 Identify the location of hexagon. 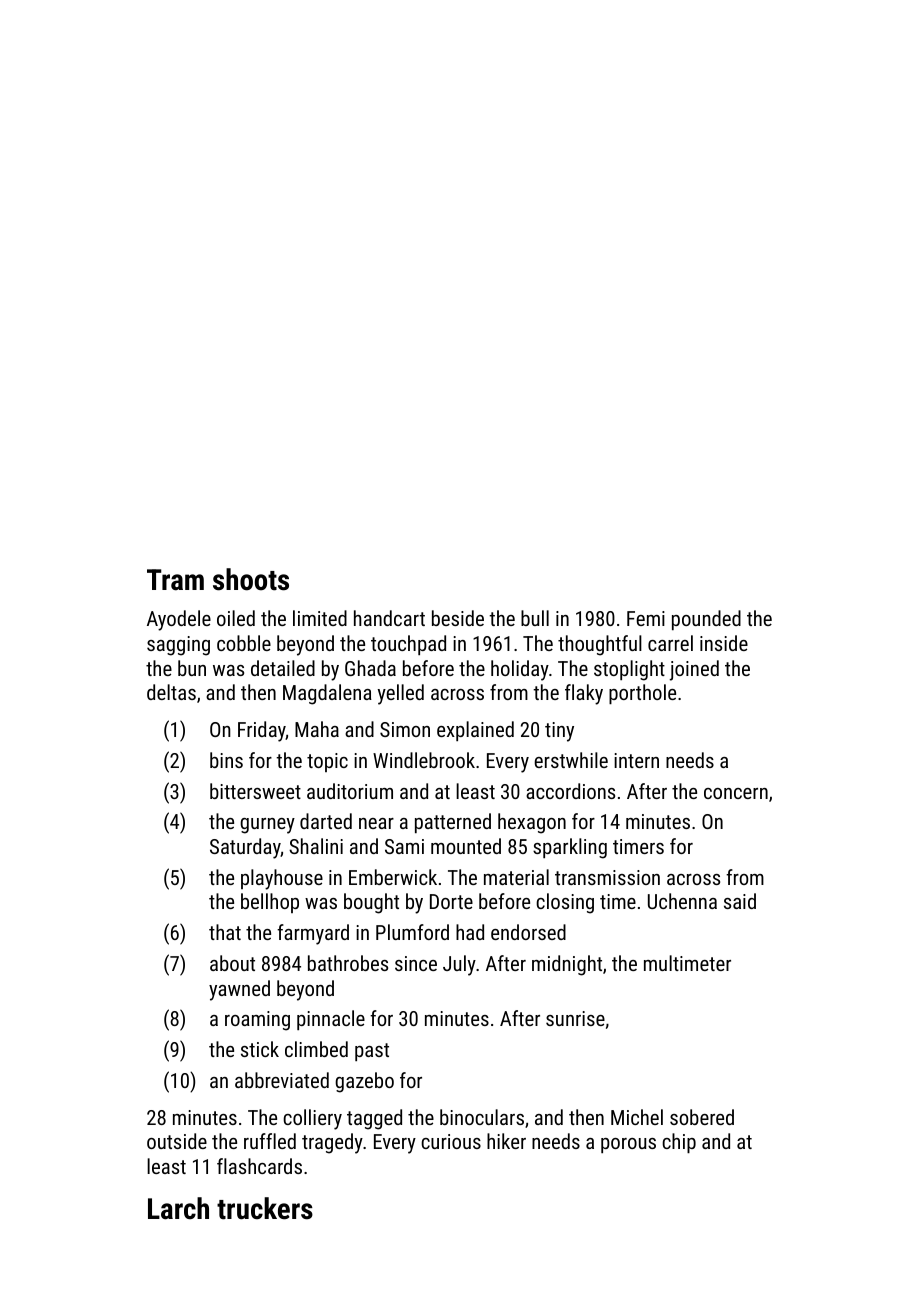
(532, 823).
